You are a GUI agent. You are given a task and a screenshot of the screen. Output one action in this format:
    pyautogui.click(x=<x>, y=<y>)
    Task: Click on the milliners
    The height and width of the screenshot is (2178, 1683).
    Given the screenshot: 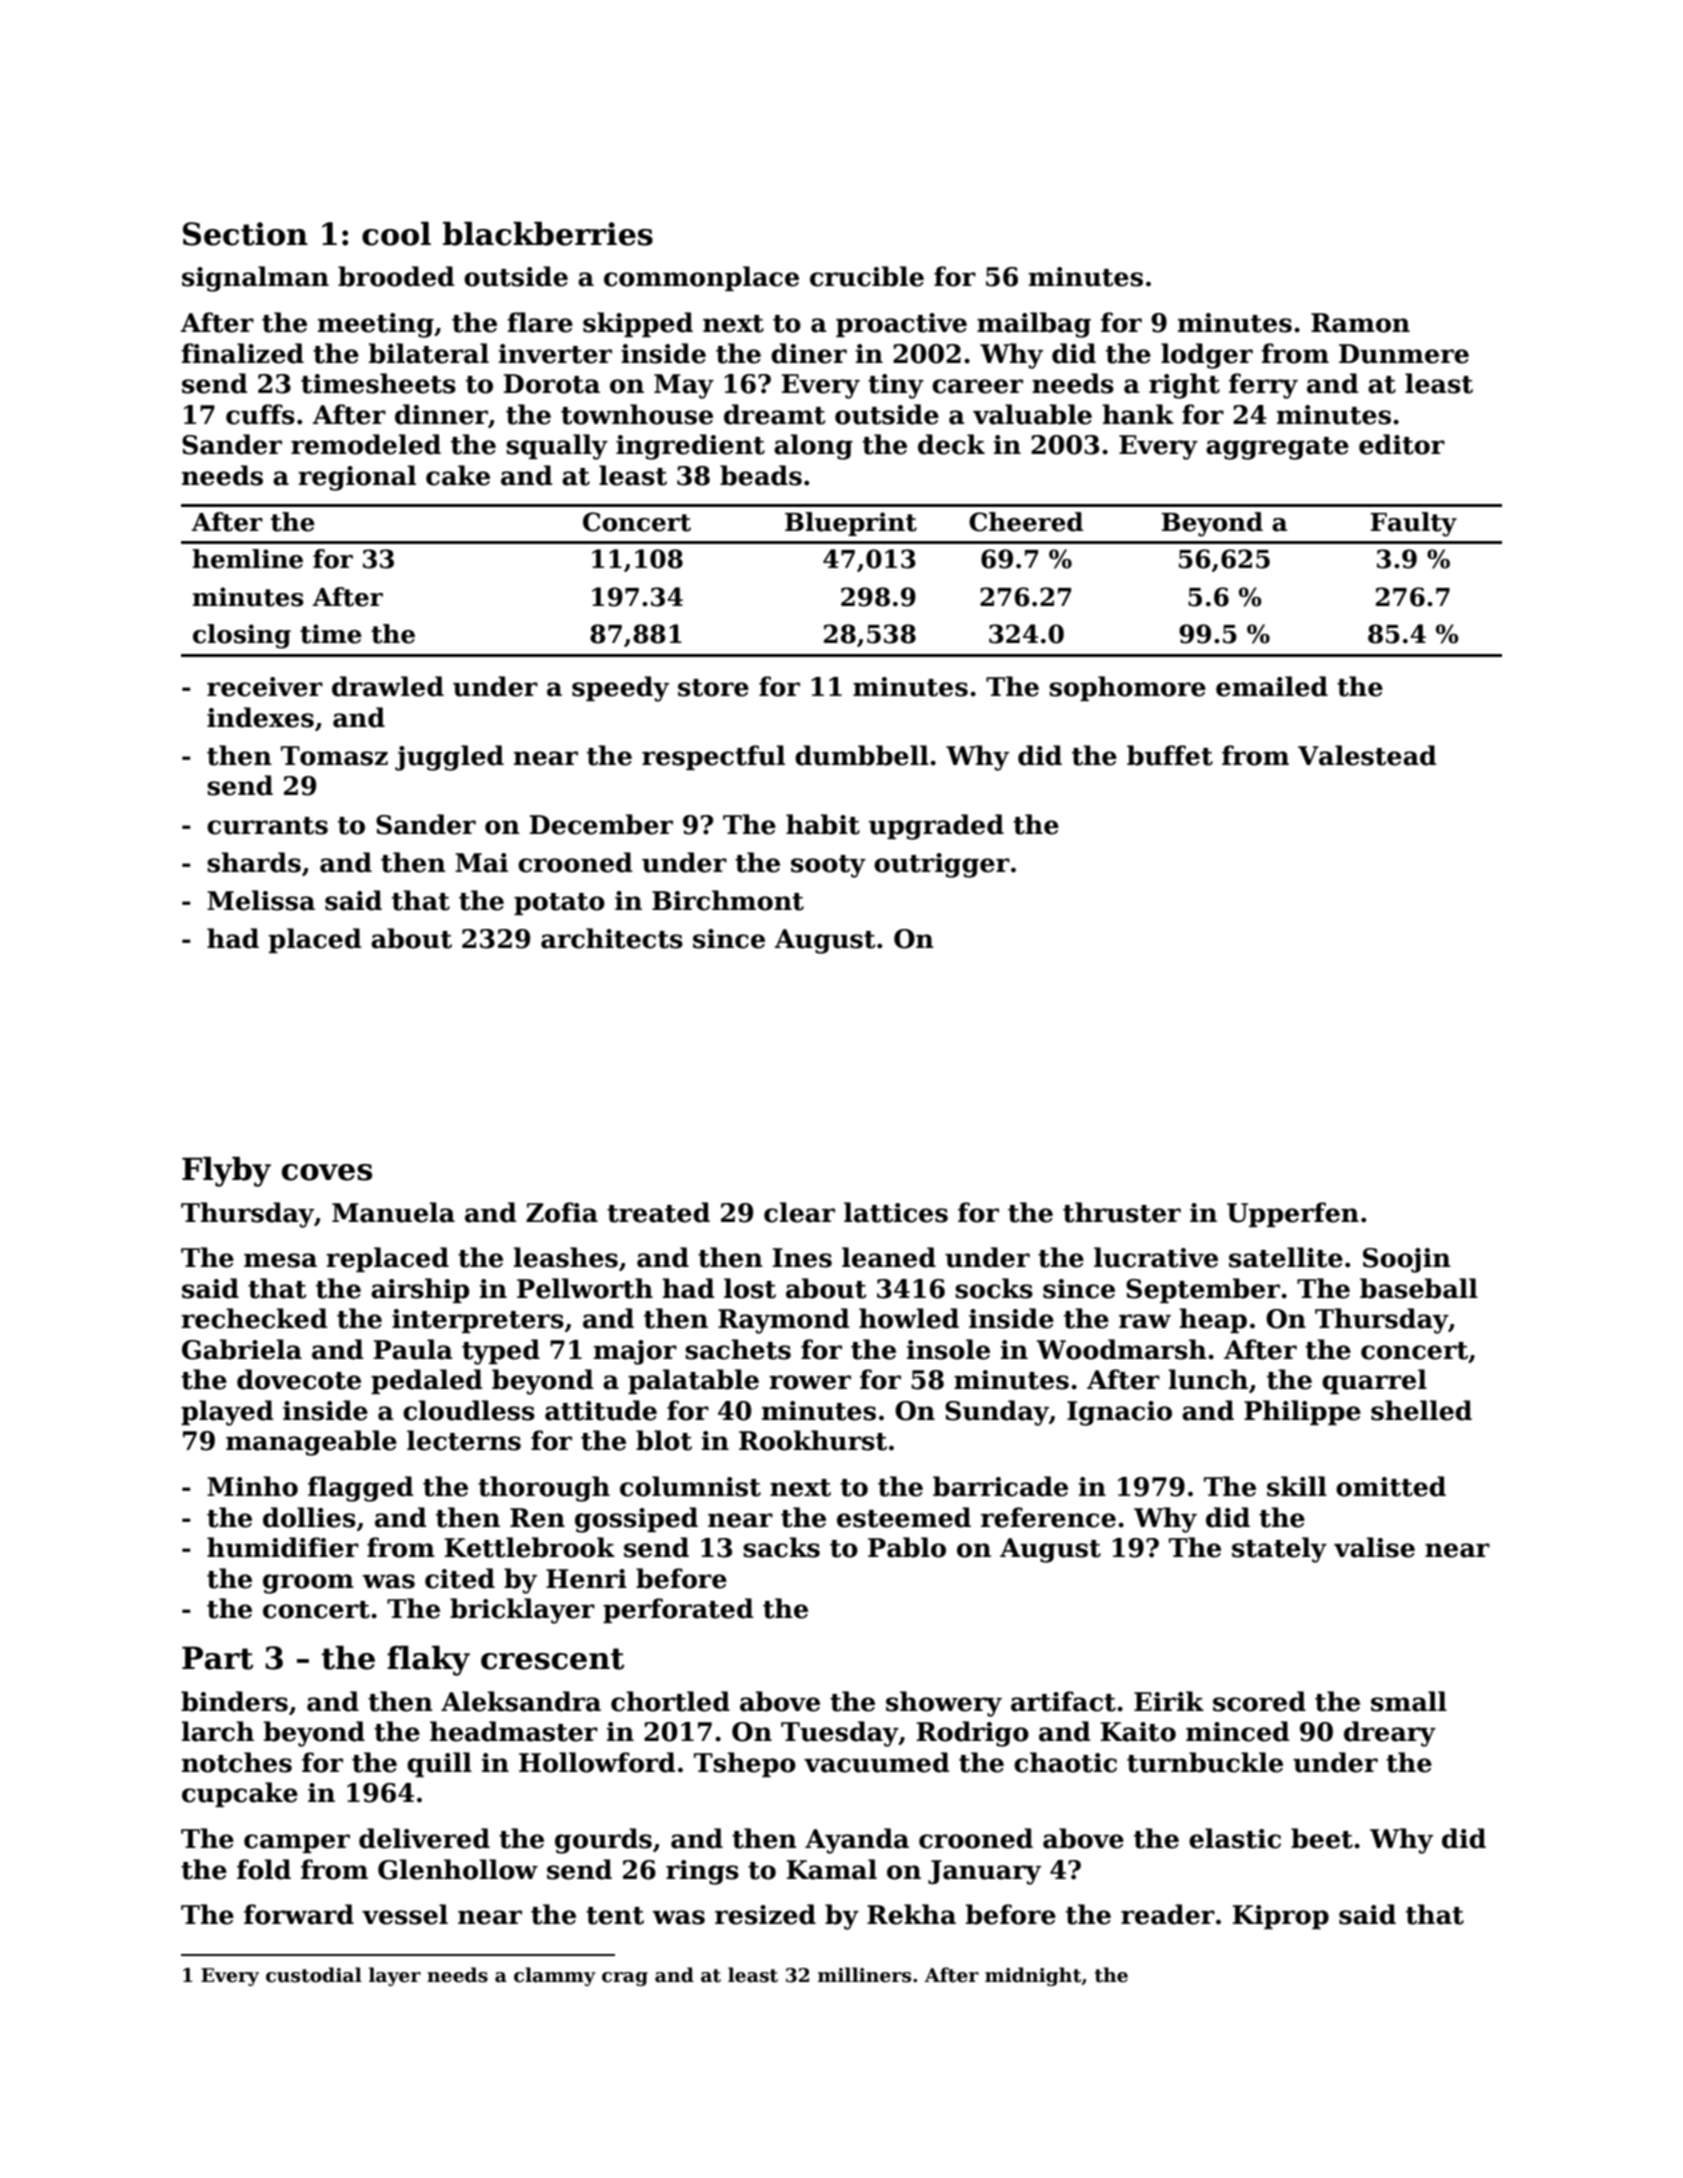 What is the action you would take?
    pyautogui.click(x=864, y=1975)
